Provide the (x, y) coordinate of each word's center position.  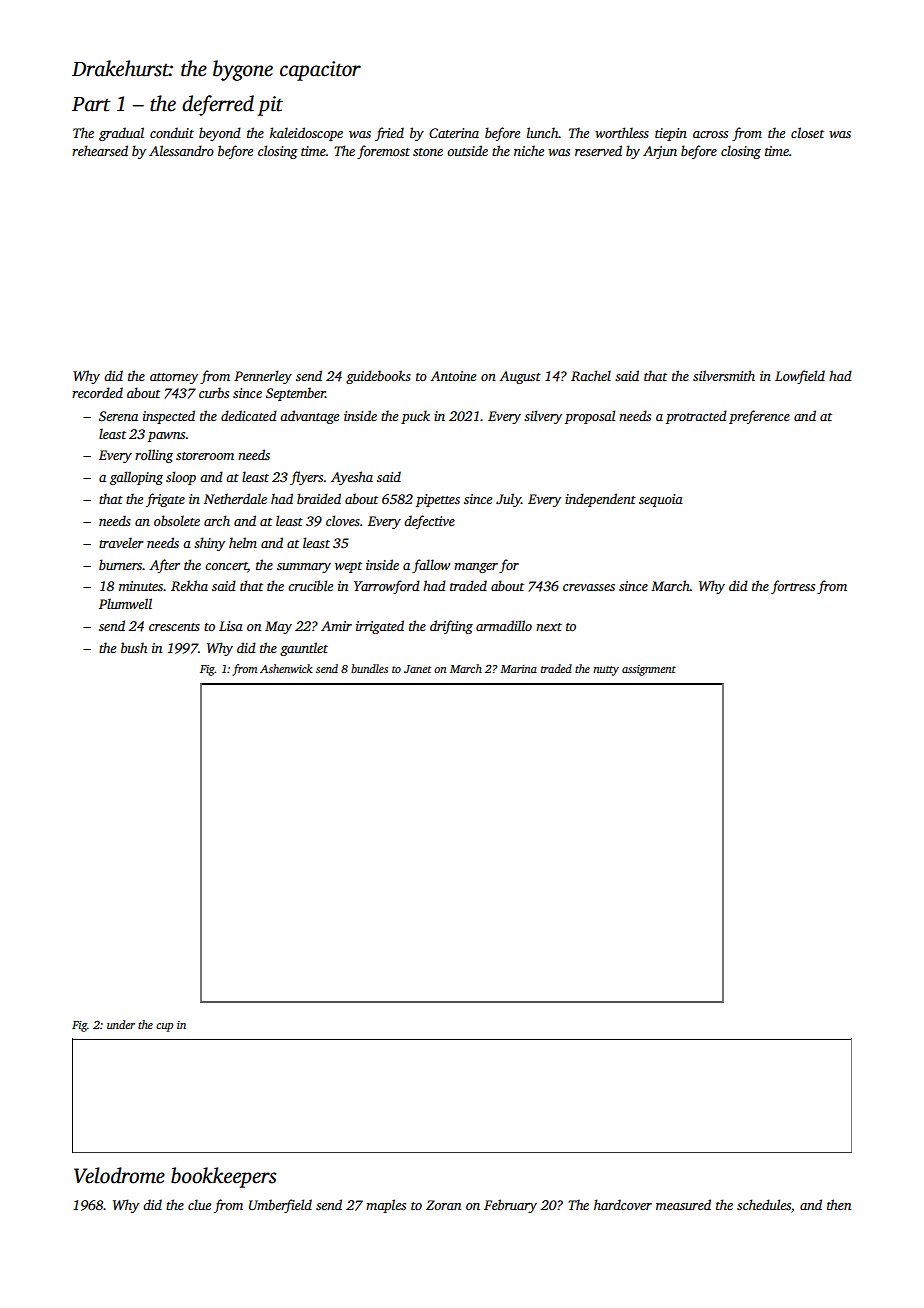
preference (759, 417)
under (121, 1024)
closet (807, 132)
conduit (172, 132)
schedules (764, 1204)
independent (600, 500)
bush (134, 647)
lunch (543, 132)
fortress (793, 587)
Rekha (189, 585)
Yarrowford (387, 587)
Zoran (443, 1205)
